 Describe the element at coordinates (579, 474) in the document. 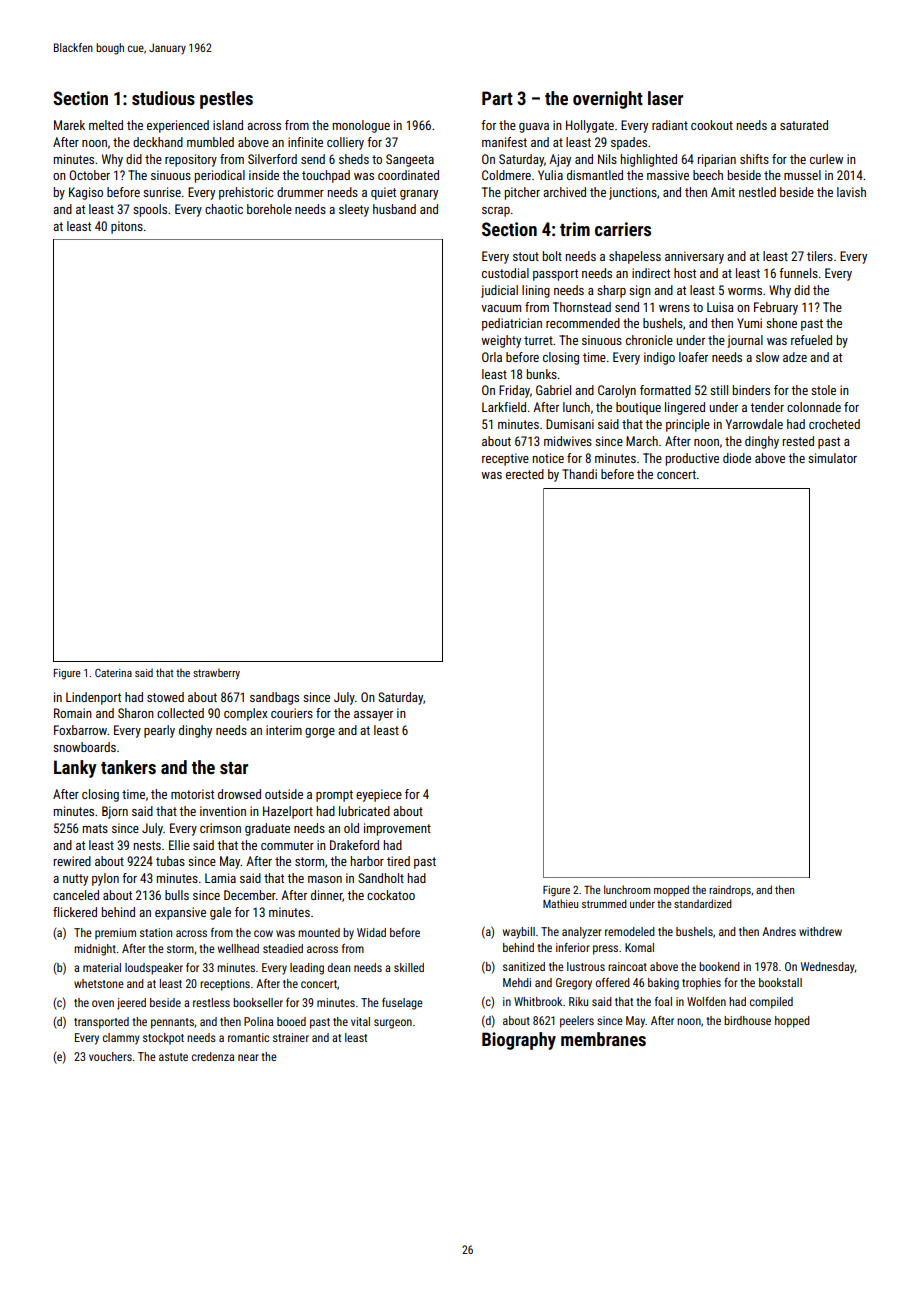

I see `Thandi` at that location.
